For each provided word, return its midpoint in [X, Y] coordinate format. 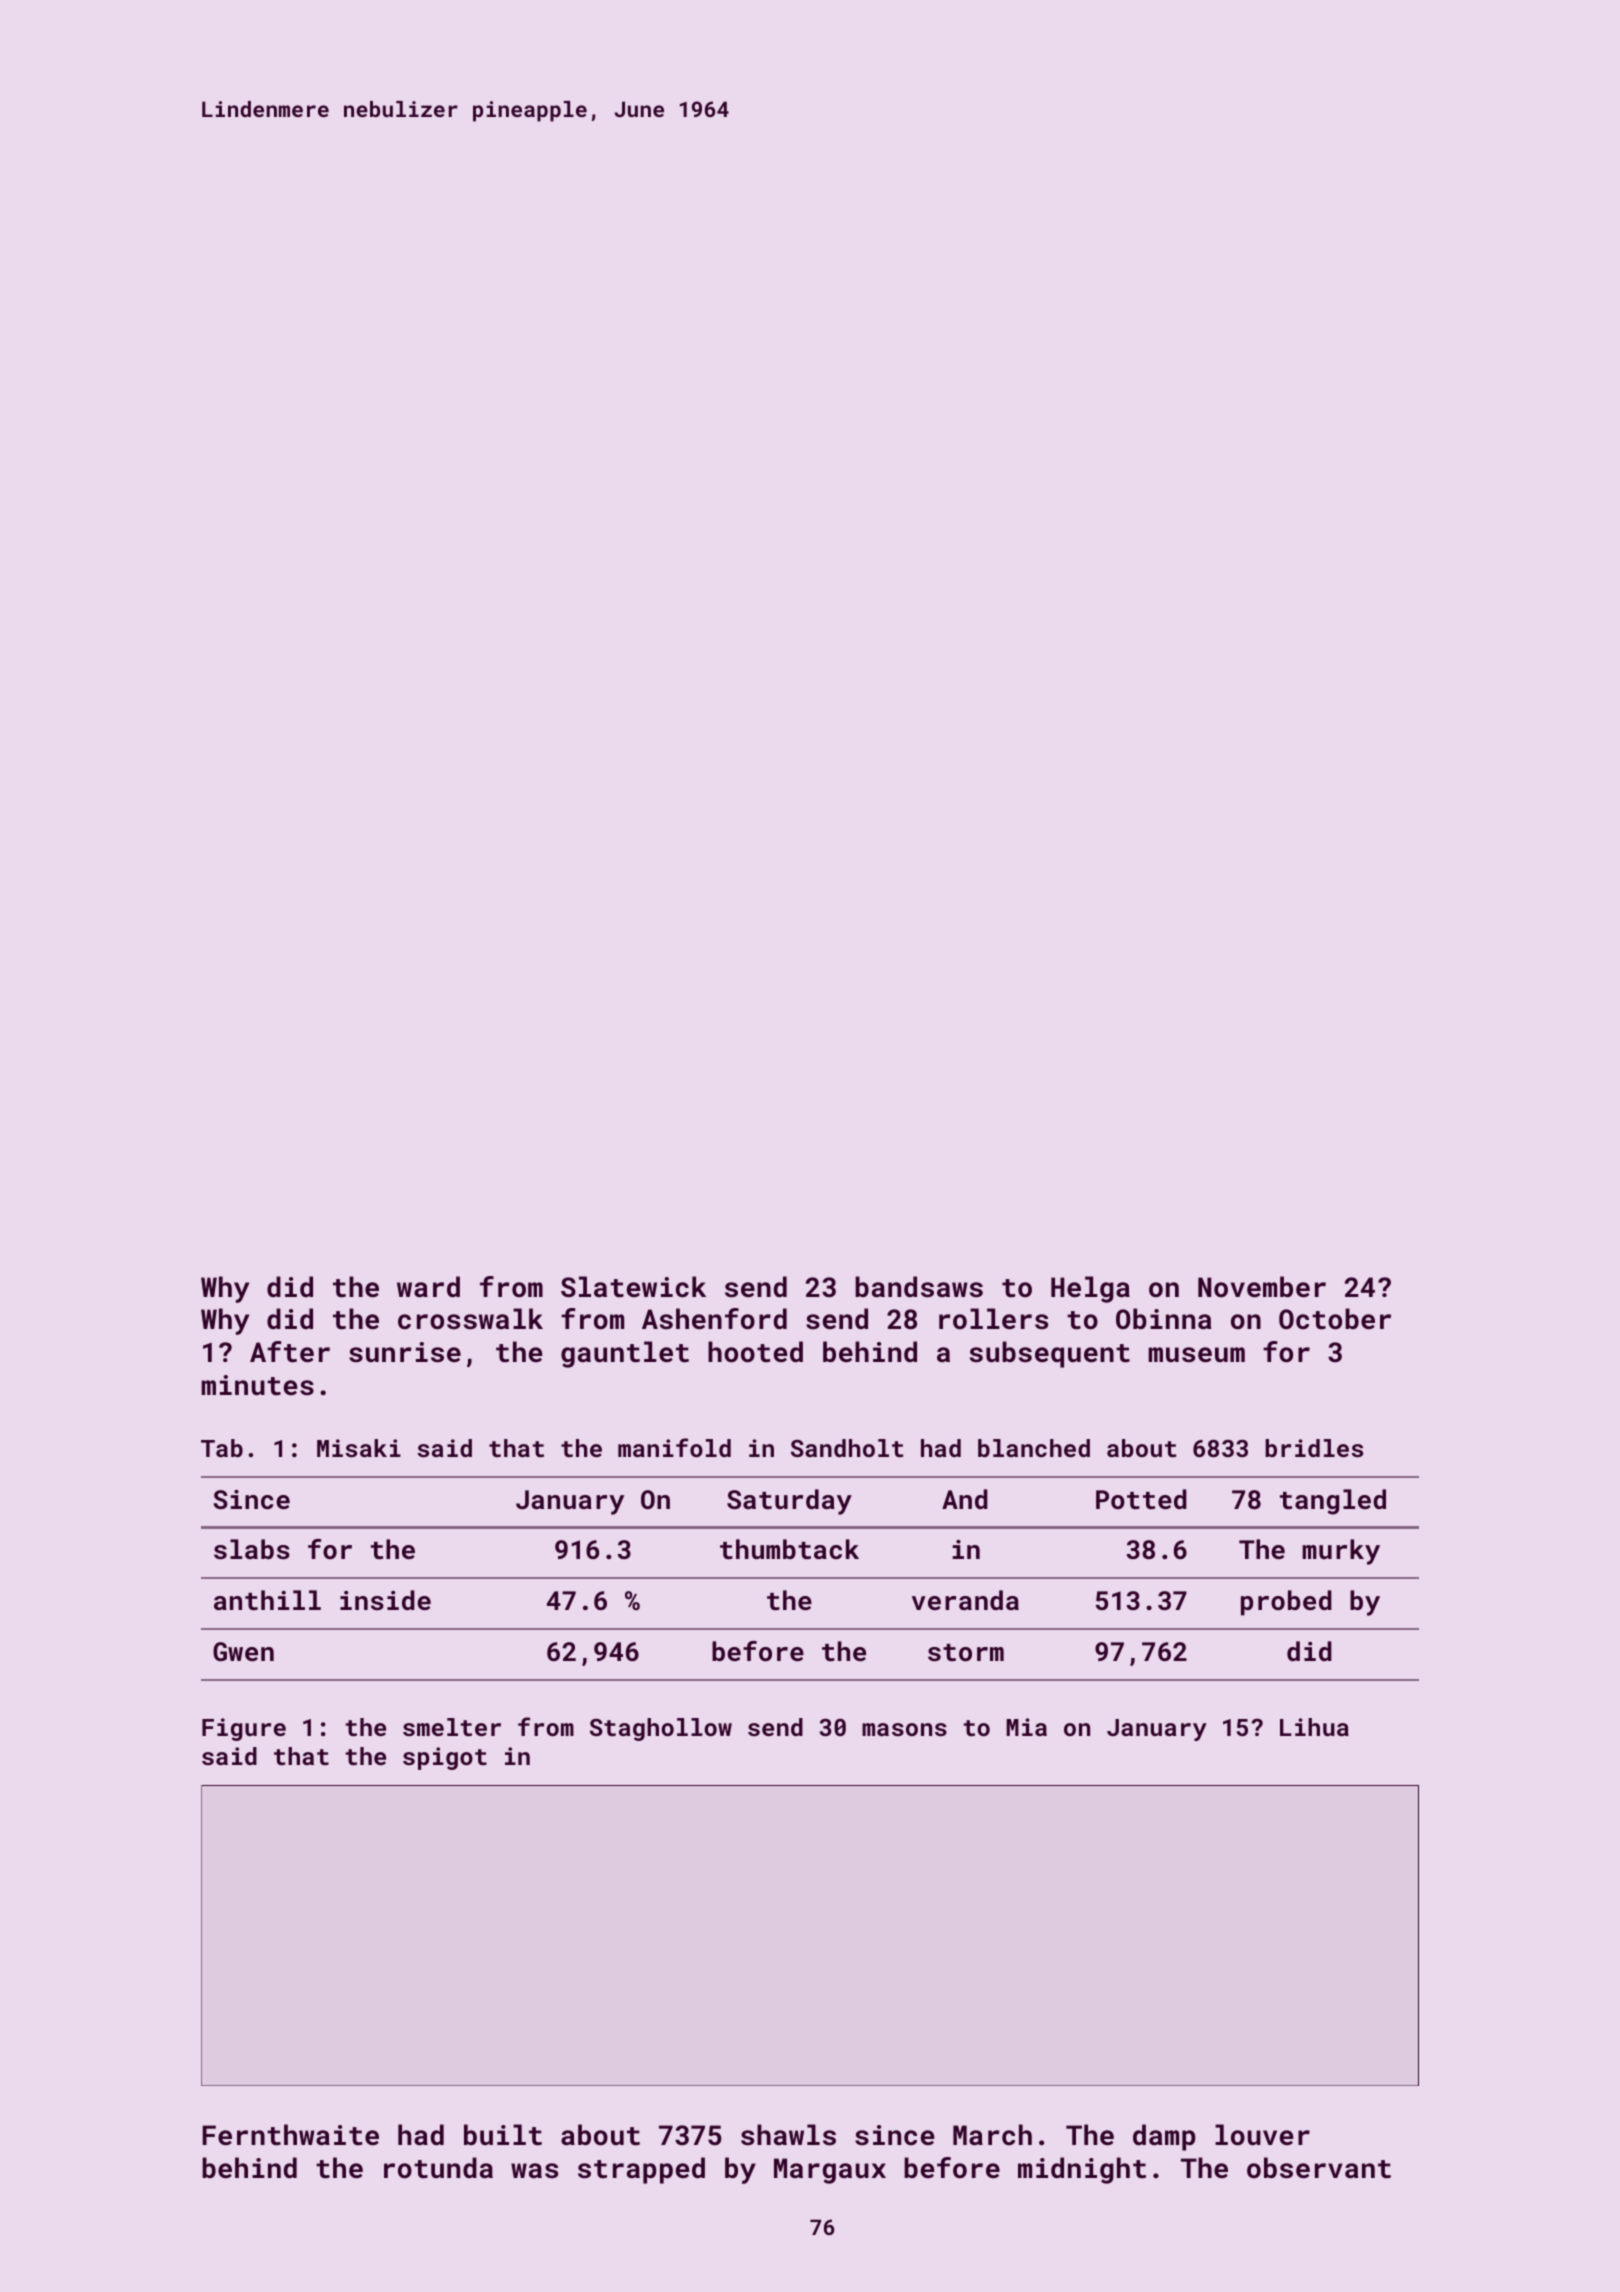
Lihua [1314, 1727]
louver [1262, 2135]
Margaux [830, 2171]
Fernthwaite [290, 2135]
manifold [674, 1447]
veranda [965, 1600]
